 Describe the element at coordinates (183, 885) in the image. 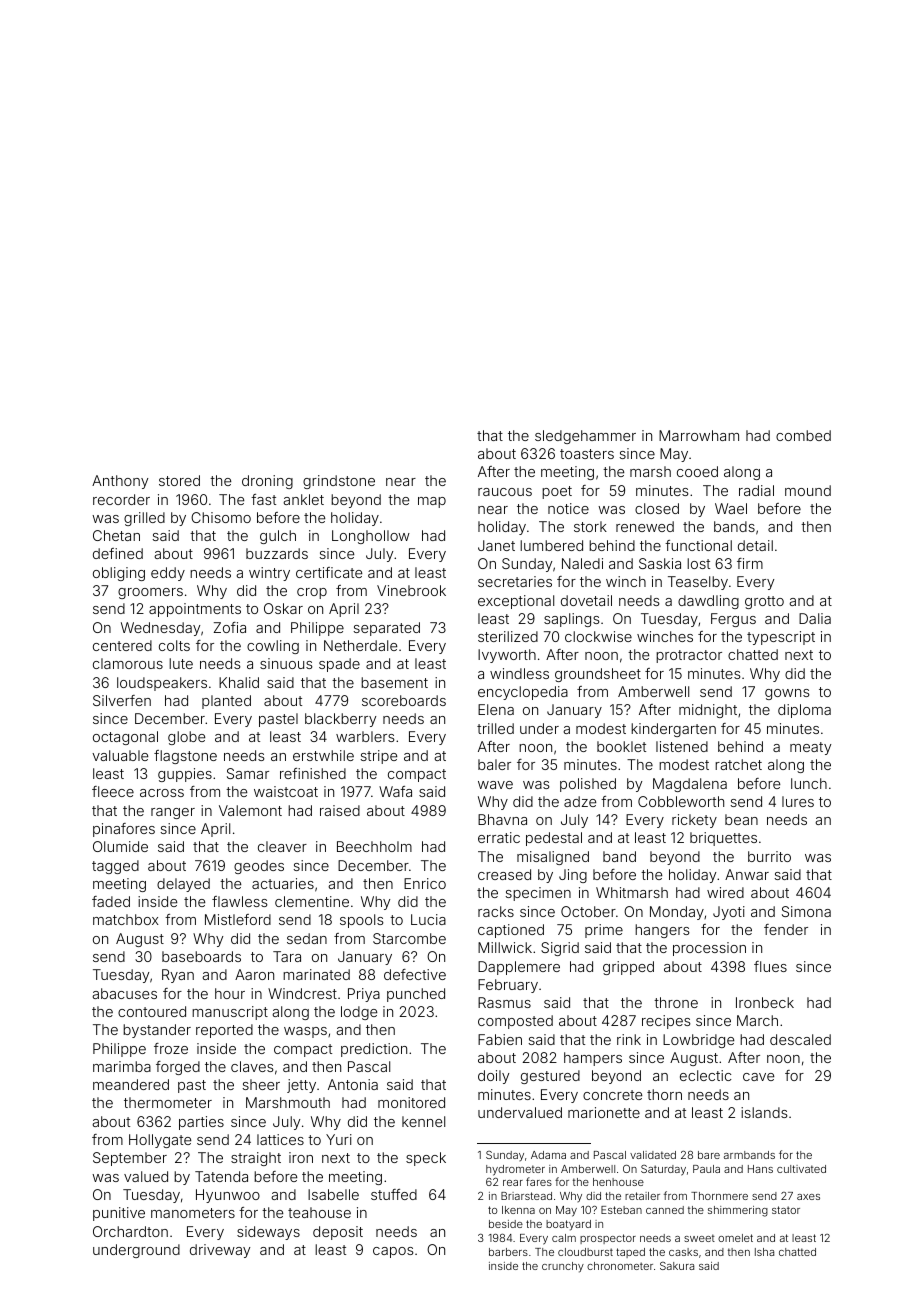

I see `delayed` at that location.
